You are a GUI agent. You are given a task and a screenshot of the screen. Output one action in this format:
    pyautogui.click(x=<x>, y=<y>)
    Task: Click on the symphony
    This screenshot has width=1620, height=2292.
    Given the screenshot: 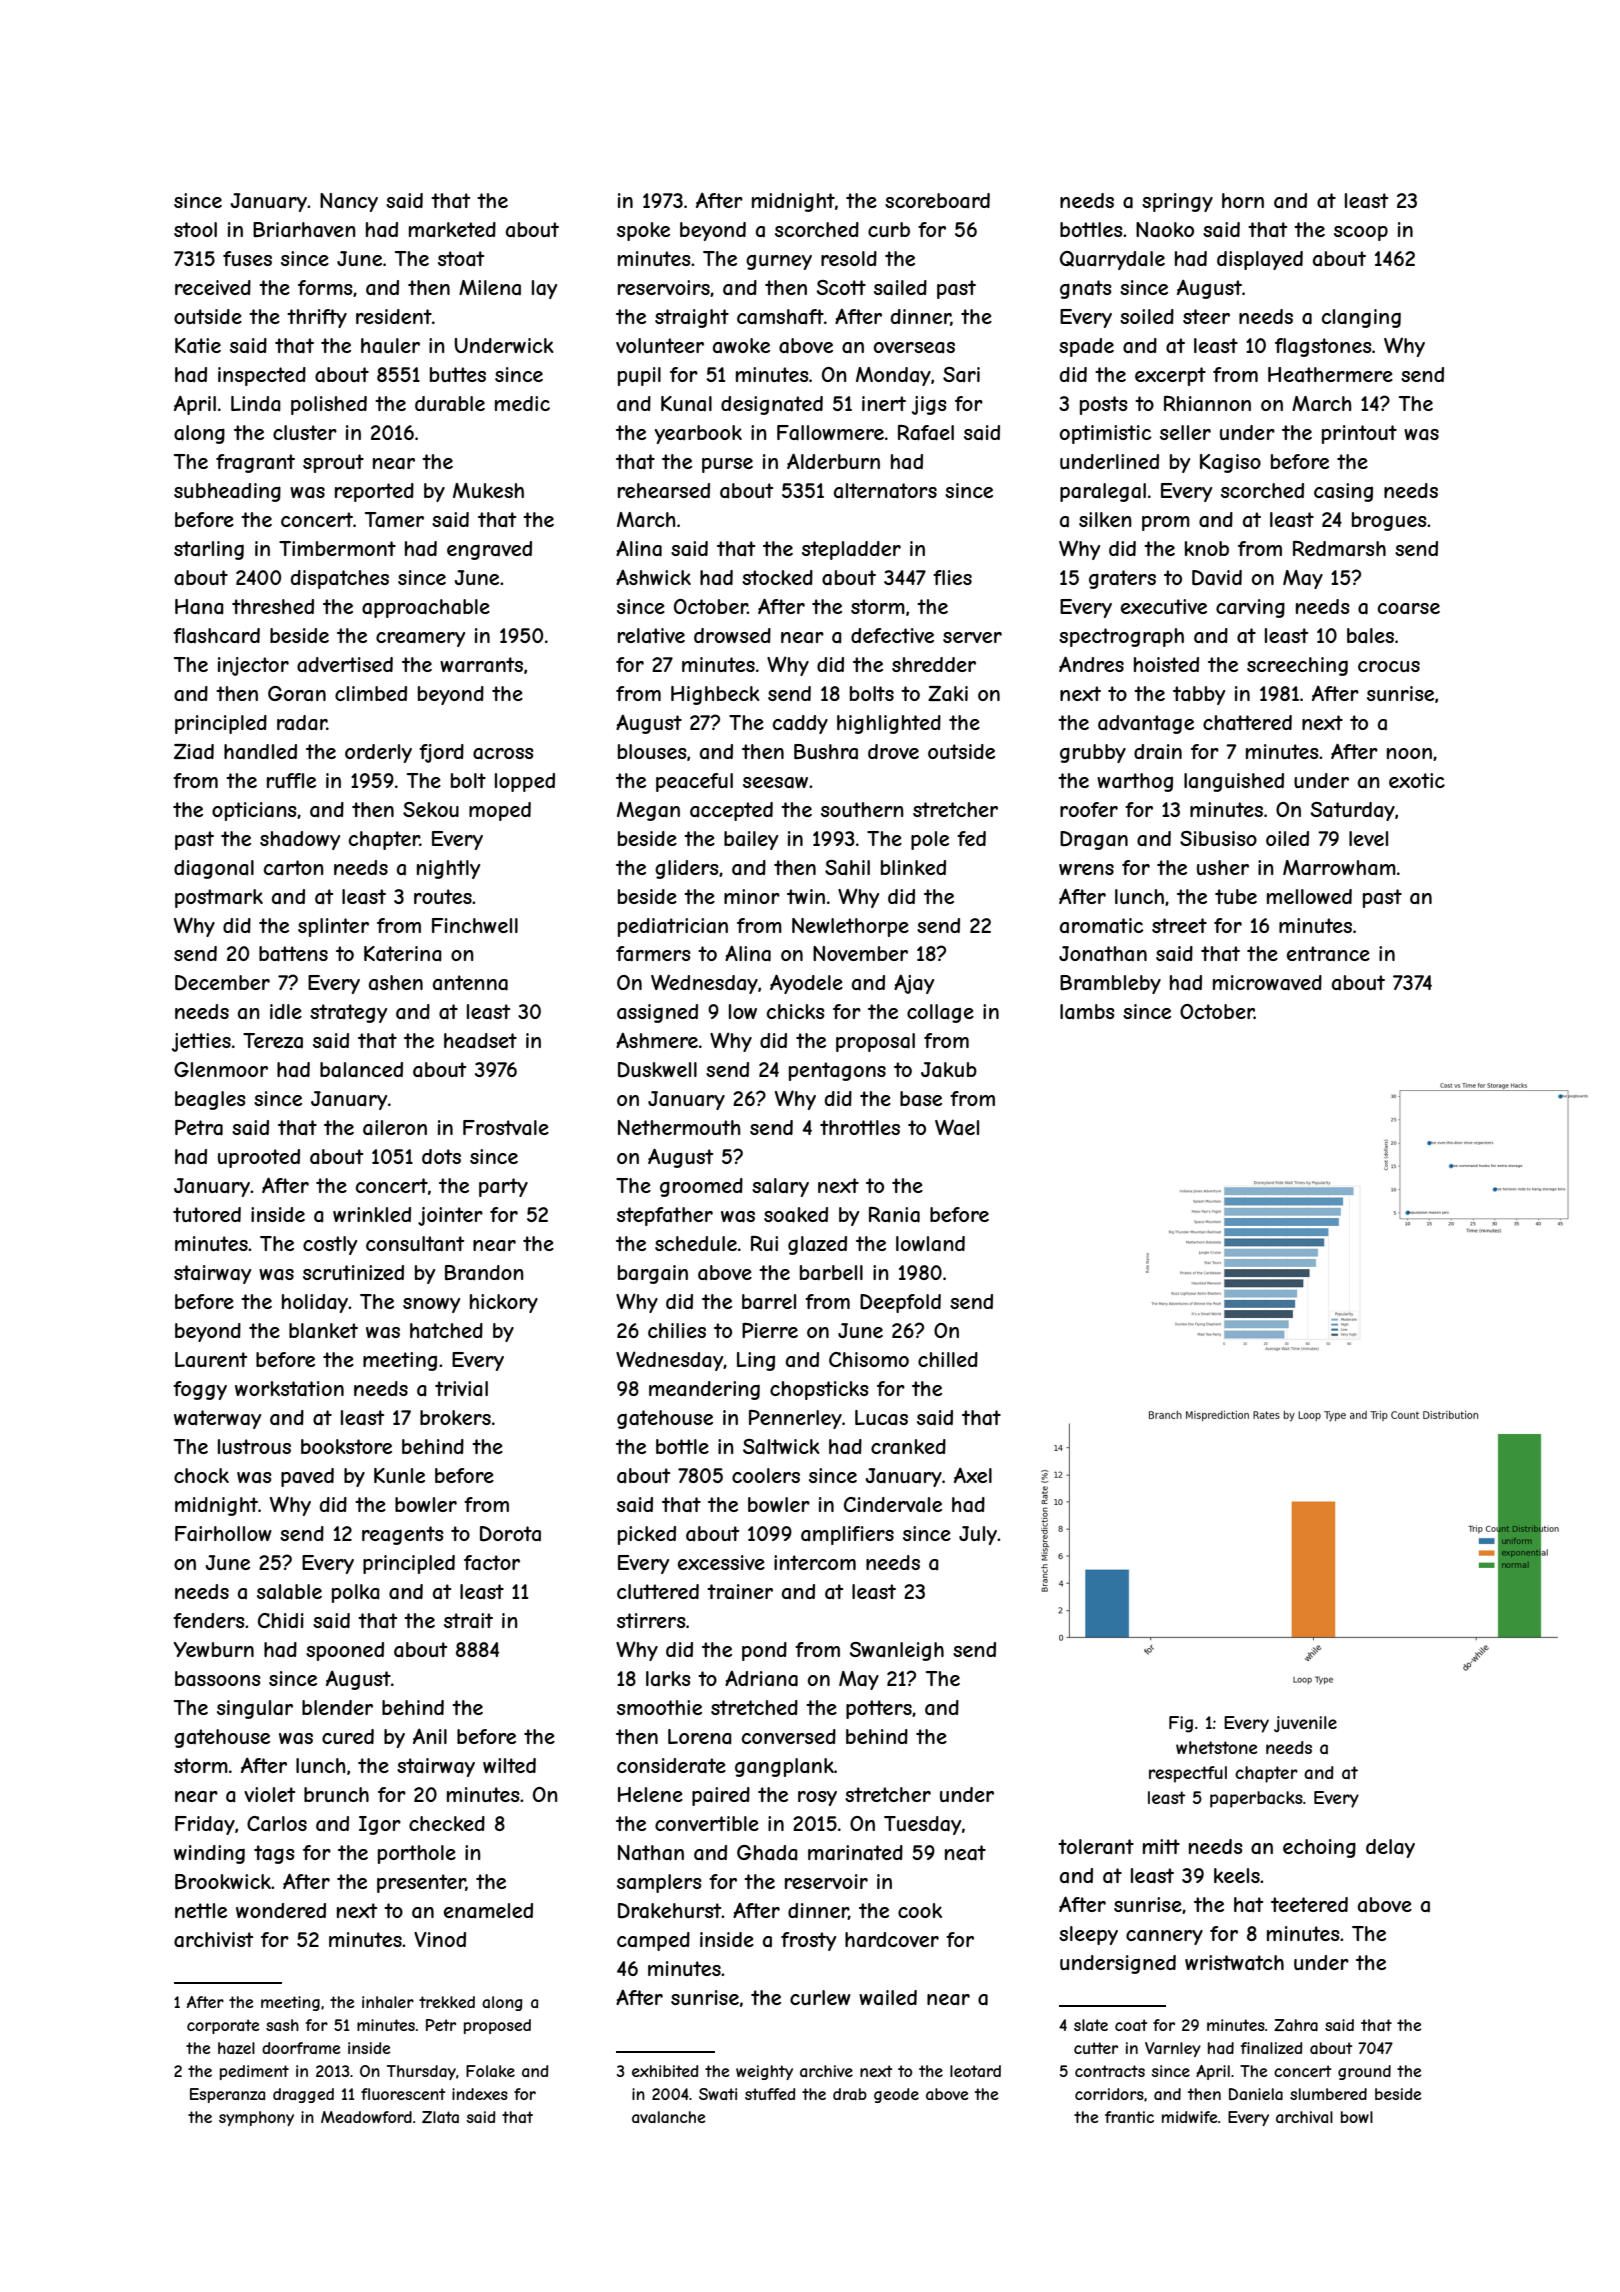 What is the action you would take?
    pyautogui.click(x=256, y=2118)
